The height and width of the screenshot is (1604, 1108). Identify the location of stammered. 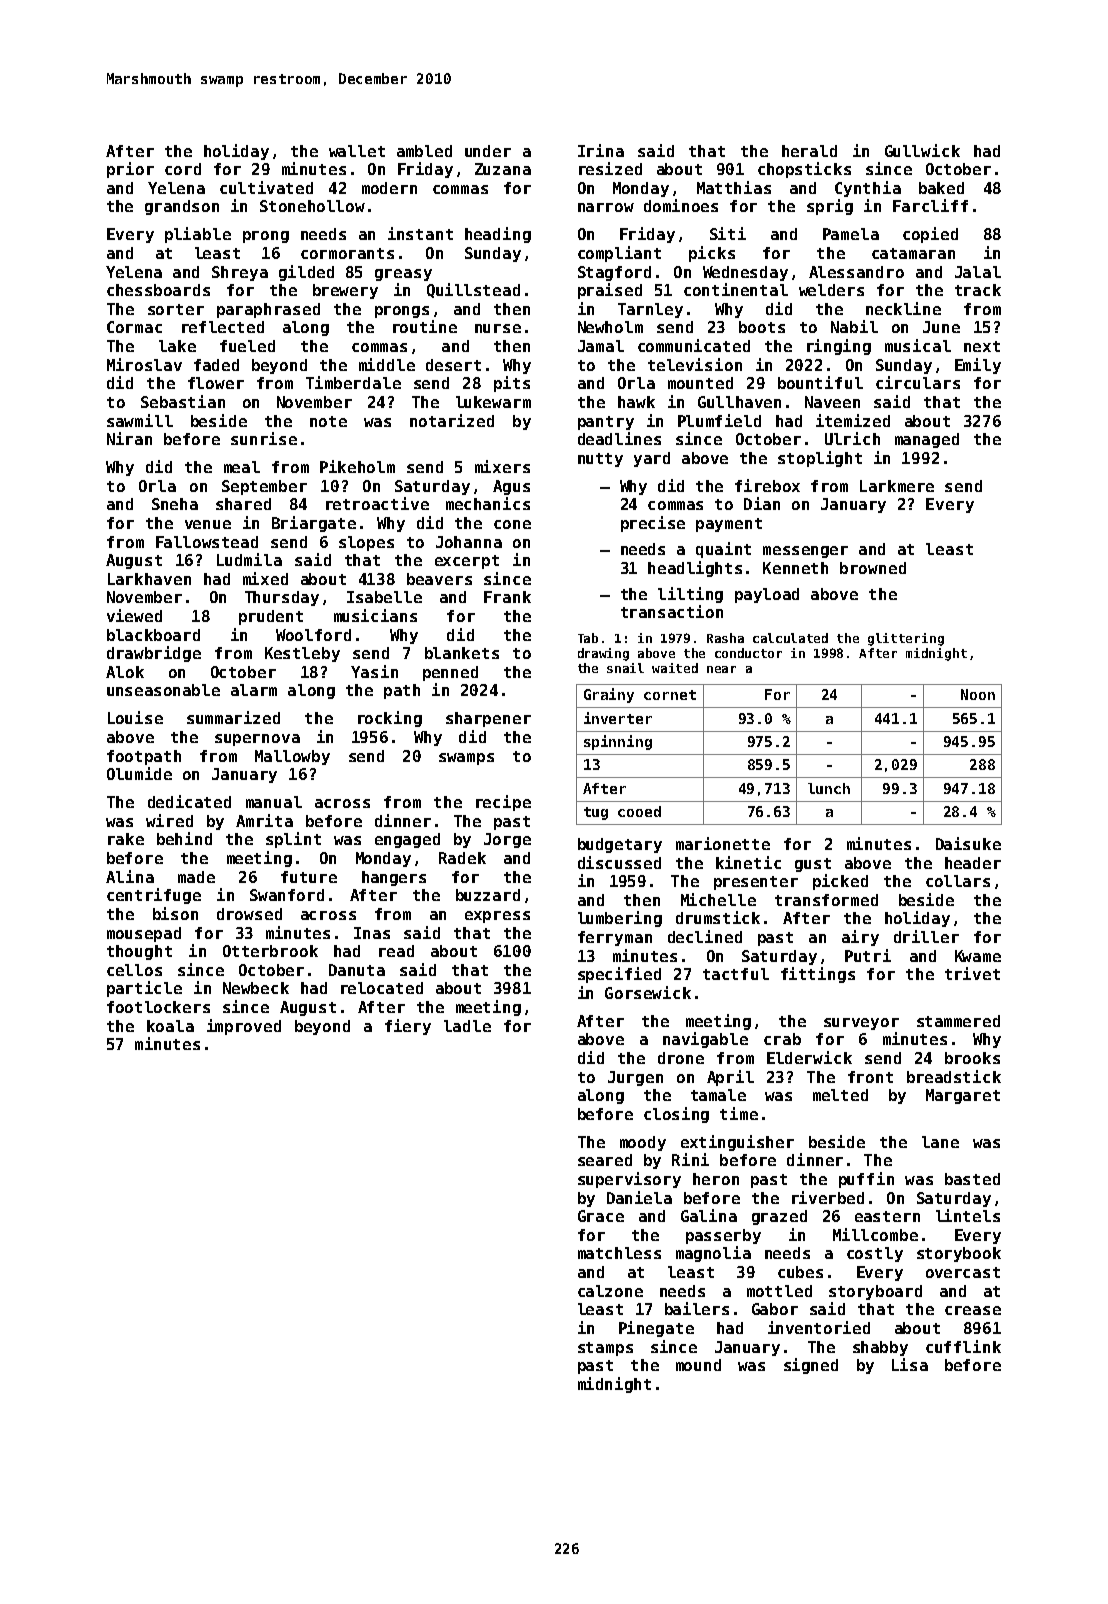
(958, 1021).
